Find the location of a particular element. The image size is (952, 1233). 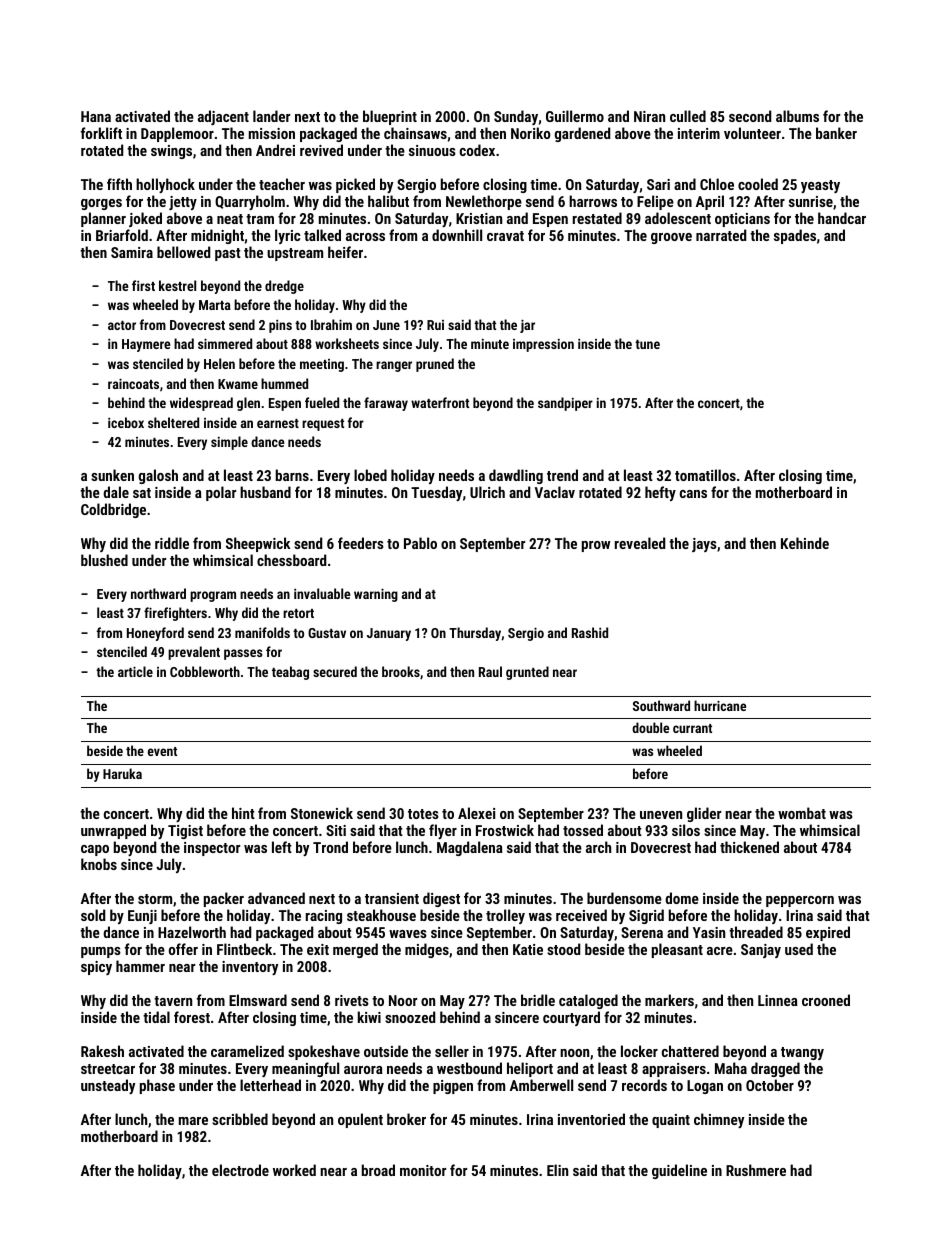

double is located at coordinates (650, 727).
